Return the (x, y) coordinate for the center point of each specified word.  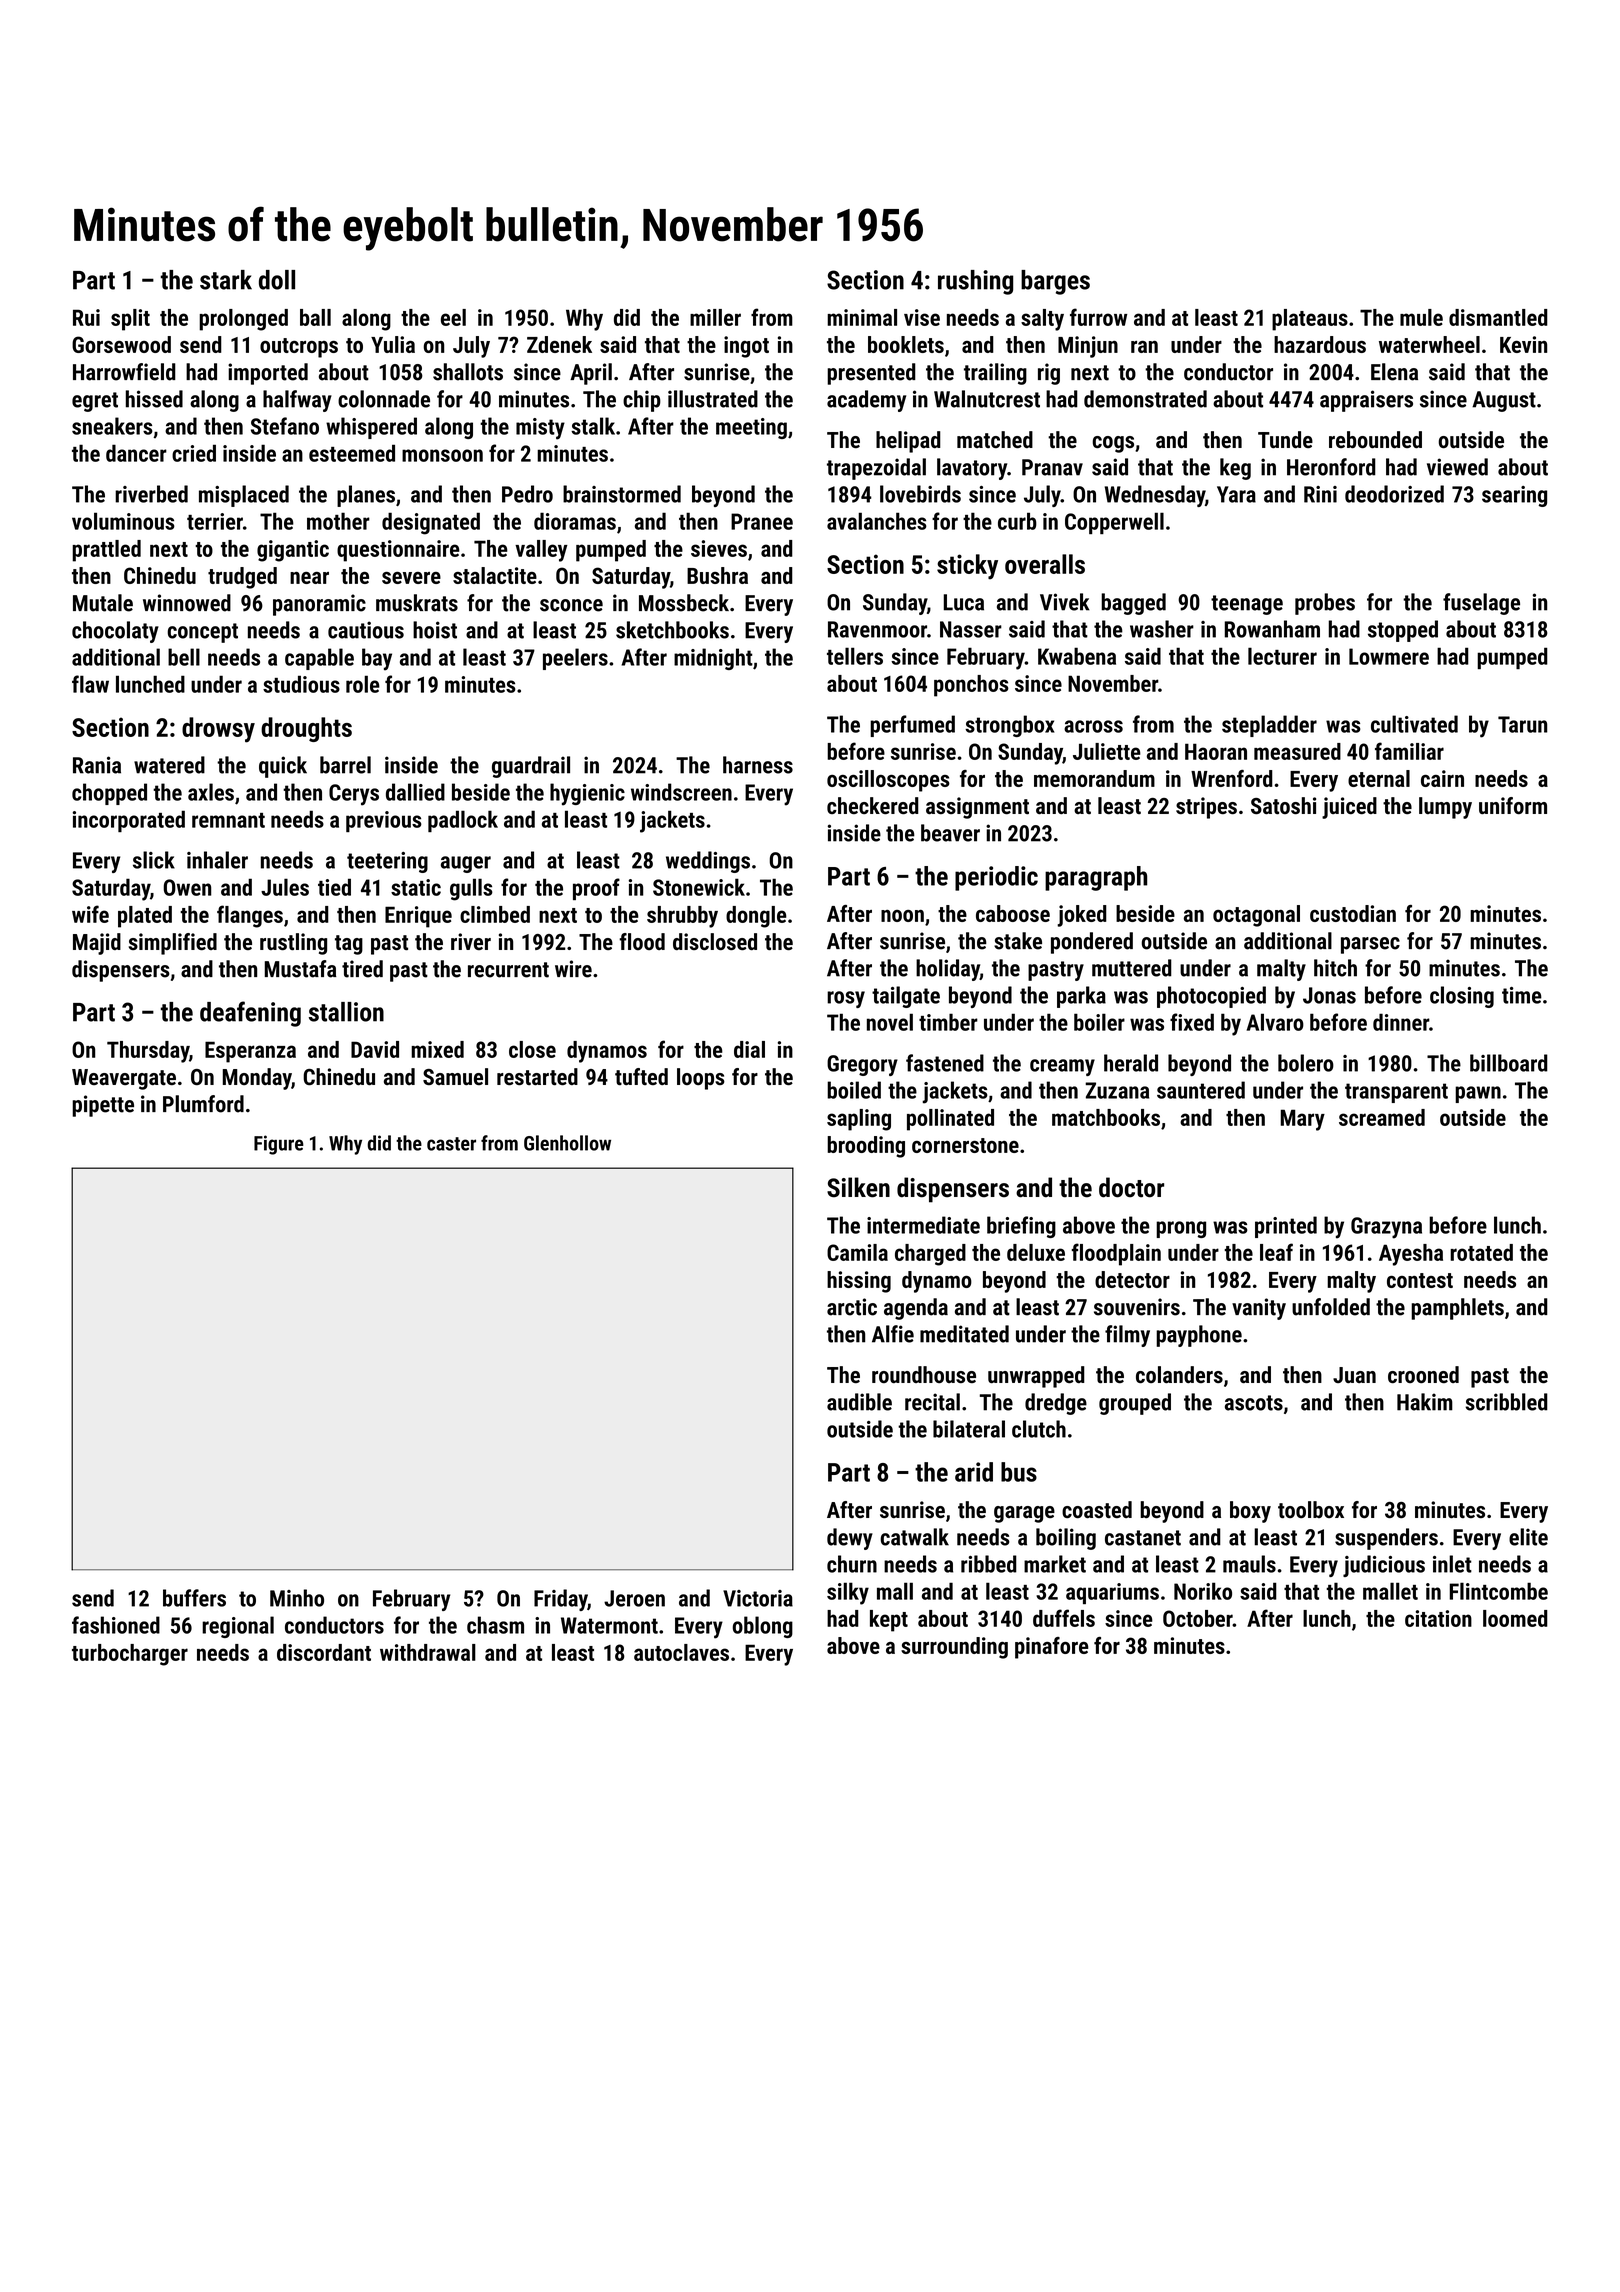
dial (749, 1049)
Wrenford (1232, 778)
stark (226, 280)
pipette (103, 1106)
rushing (975, 282)
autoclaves (681, 1652)
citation (1438, 1618)
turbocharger (130, 1655)
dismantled (1498, 317)
